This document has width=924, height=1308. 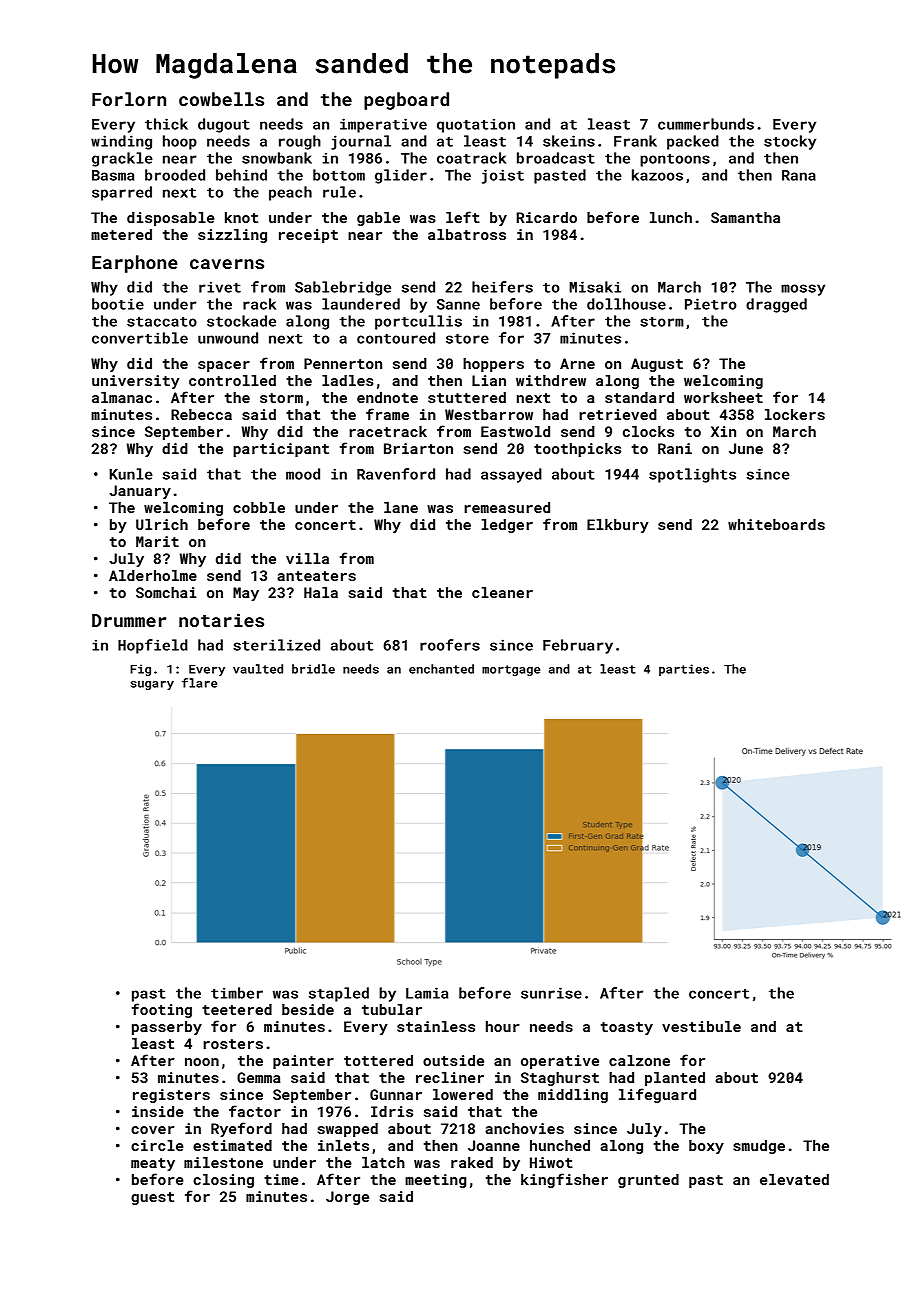 What do you see at coordinates (307, 558) in the document?
I see `villa` at bounding box center [307, 558].
